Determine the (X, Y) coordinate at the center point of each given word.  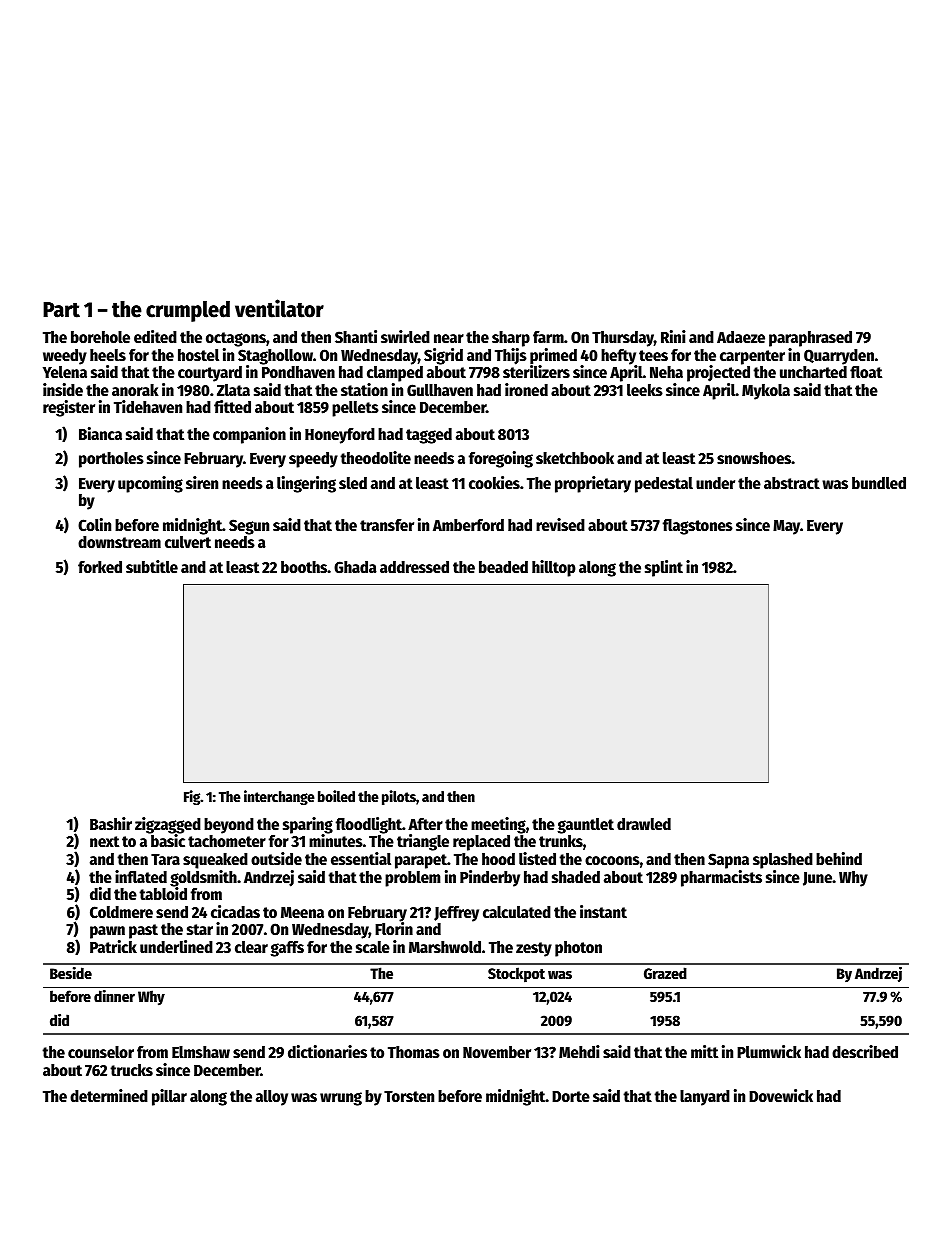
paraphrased (810, 339)
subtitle (152, 567)
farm (548, 337)
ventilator (279, 308)
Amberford (468, 525)
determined (109, 1096)
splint (664, 568)
